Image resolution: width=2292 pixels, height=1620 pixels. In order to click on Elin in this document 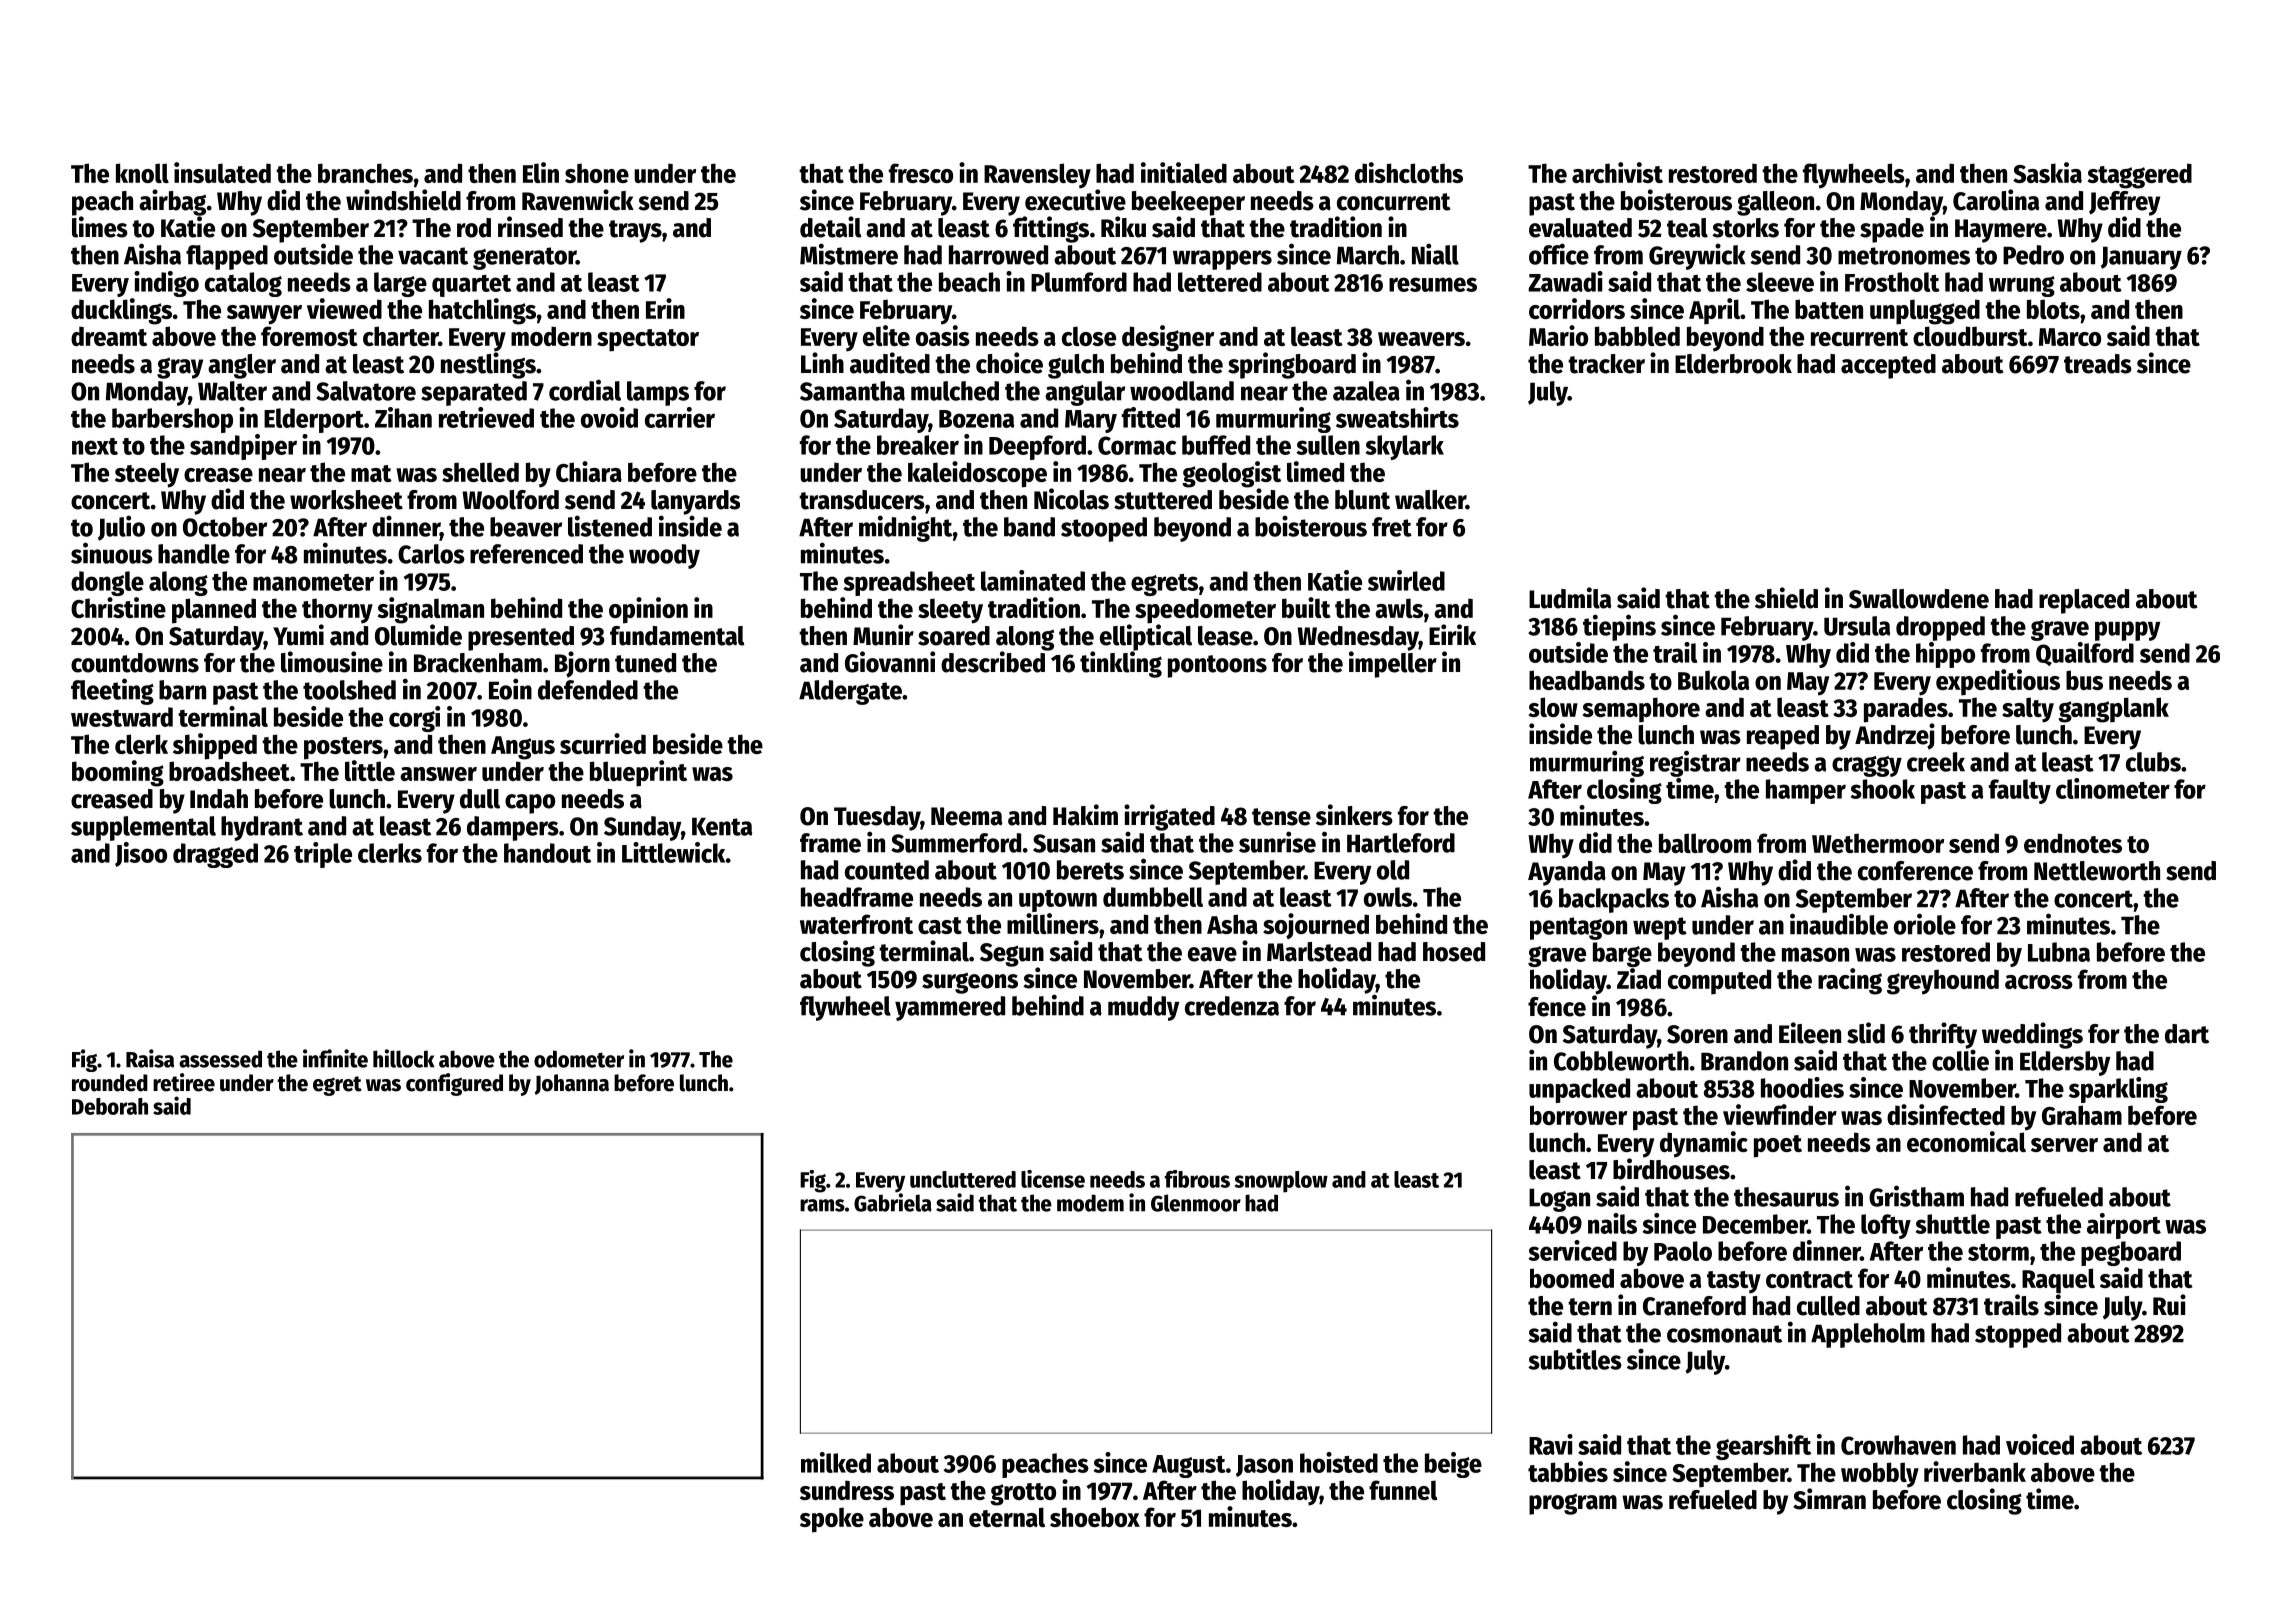, I will do `click(541, 172)`.
